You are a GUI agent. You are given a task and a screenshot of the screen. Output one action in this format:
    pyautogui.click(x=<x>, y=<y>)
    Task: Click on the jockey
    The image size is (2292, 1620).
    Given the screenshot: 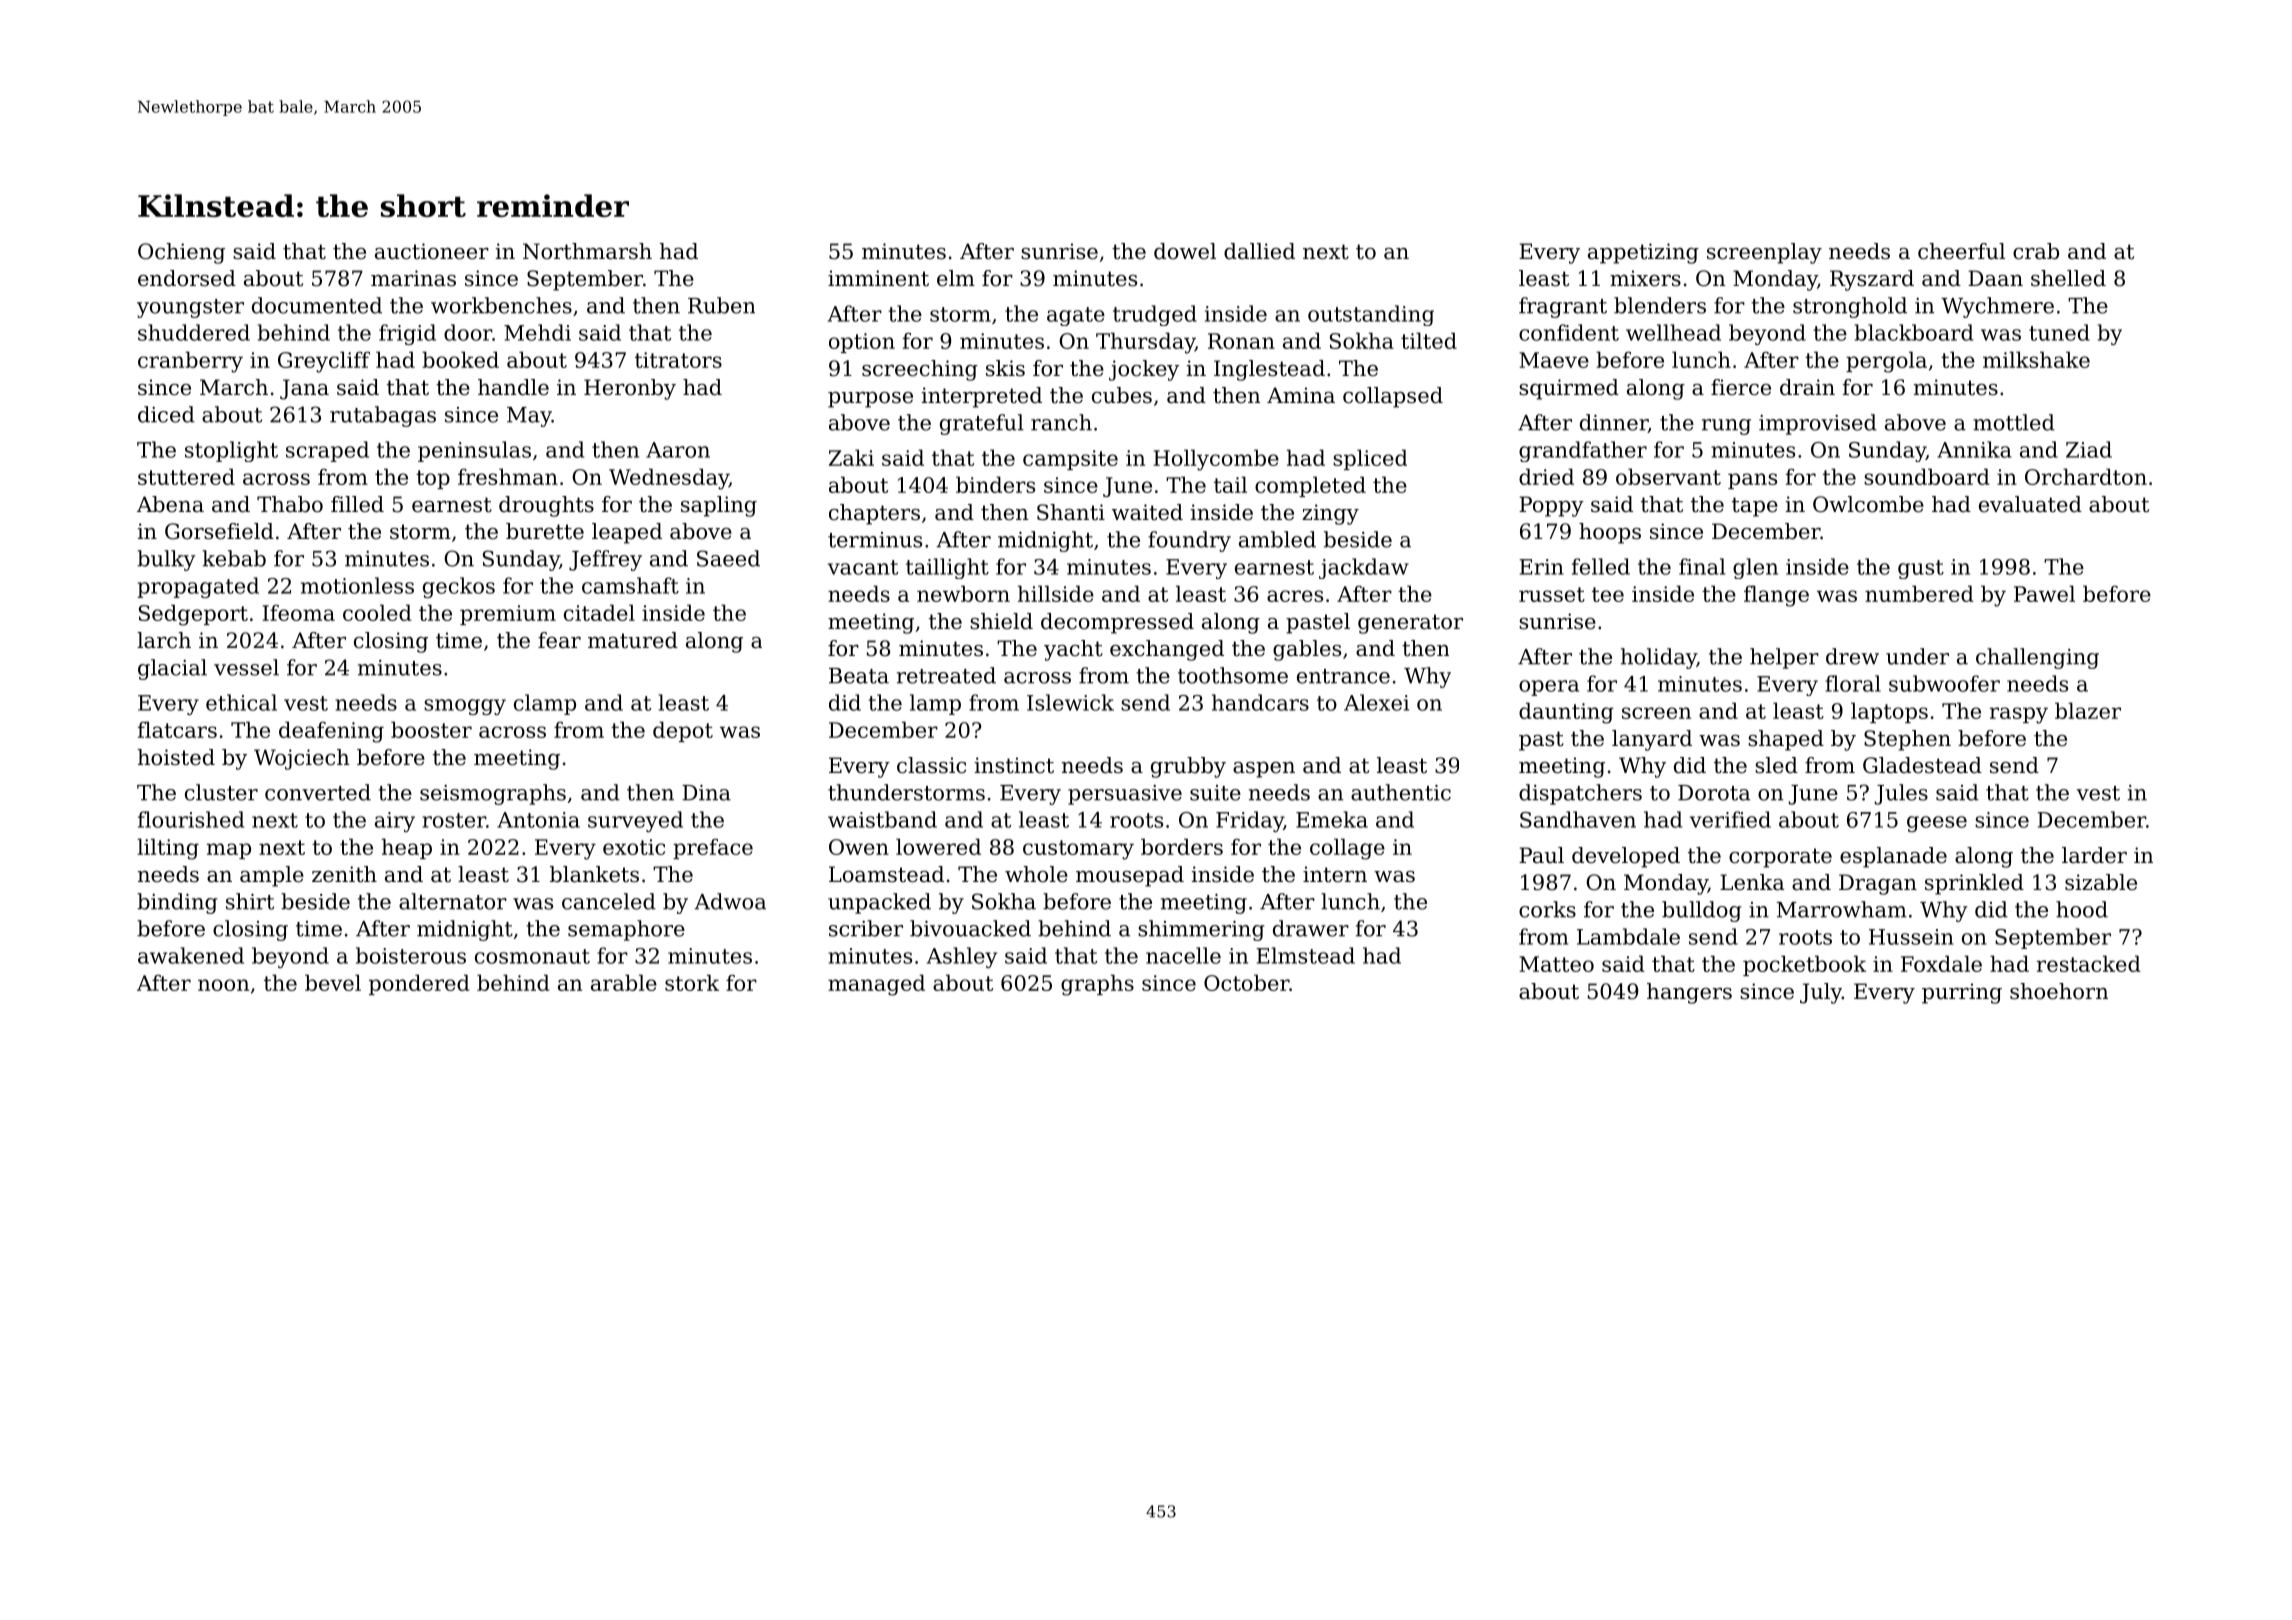 What is the action you would take?
    pyautogui.click(x=1144, y=370)
